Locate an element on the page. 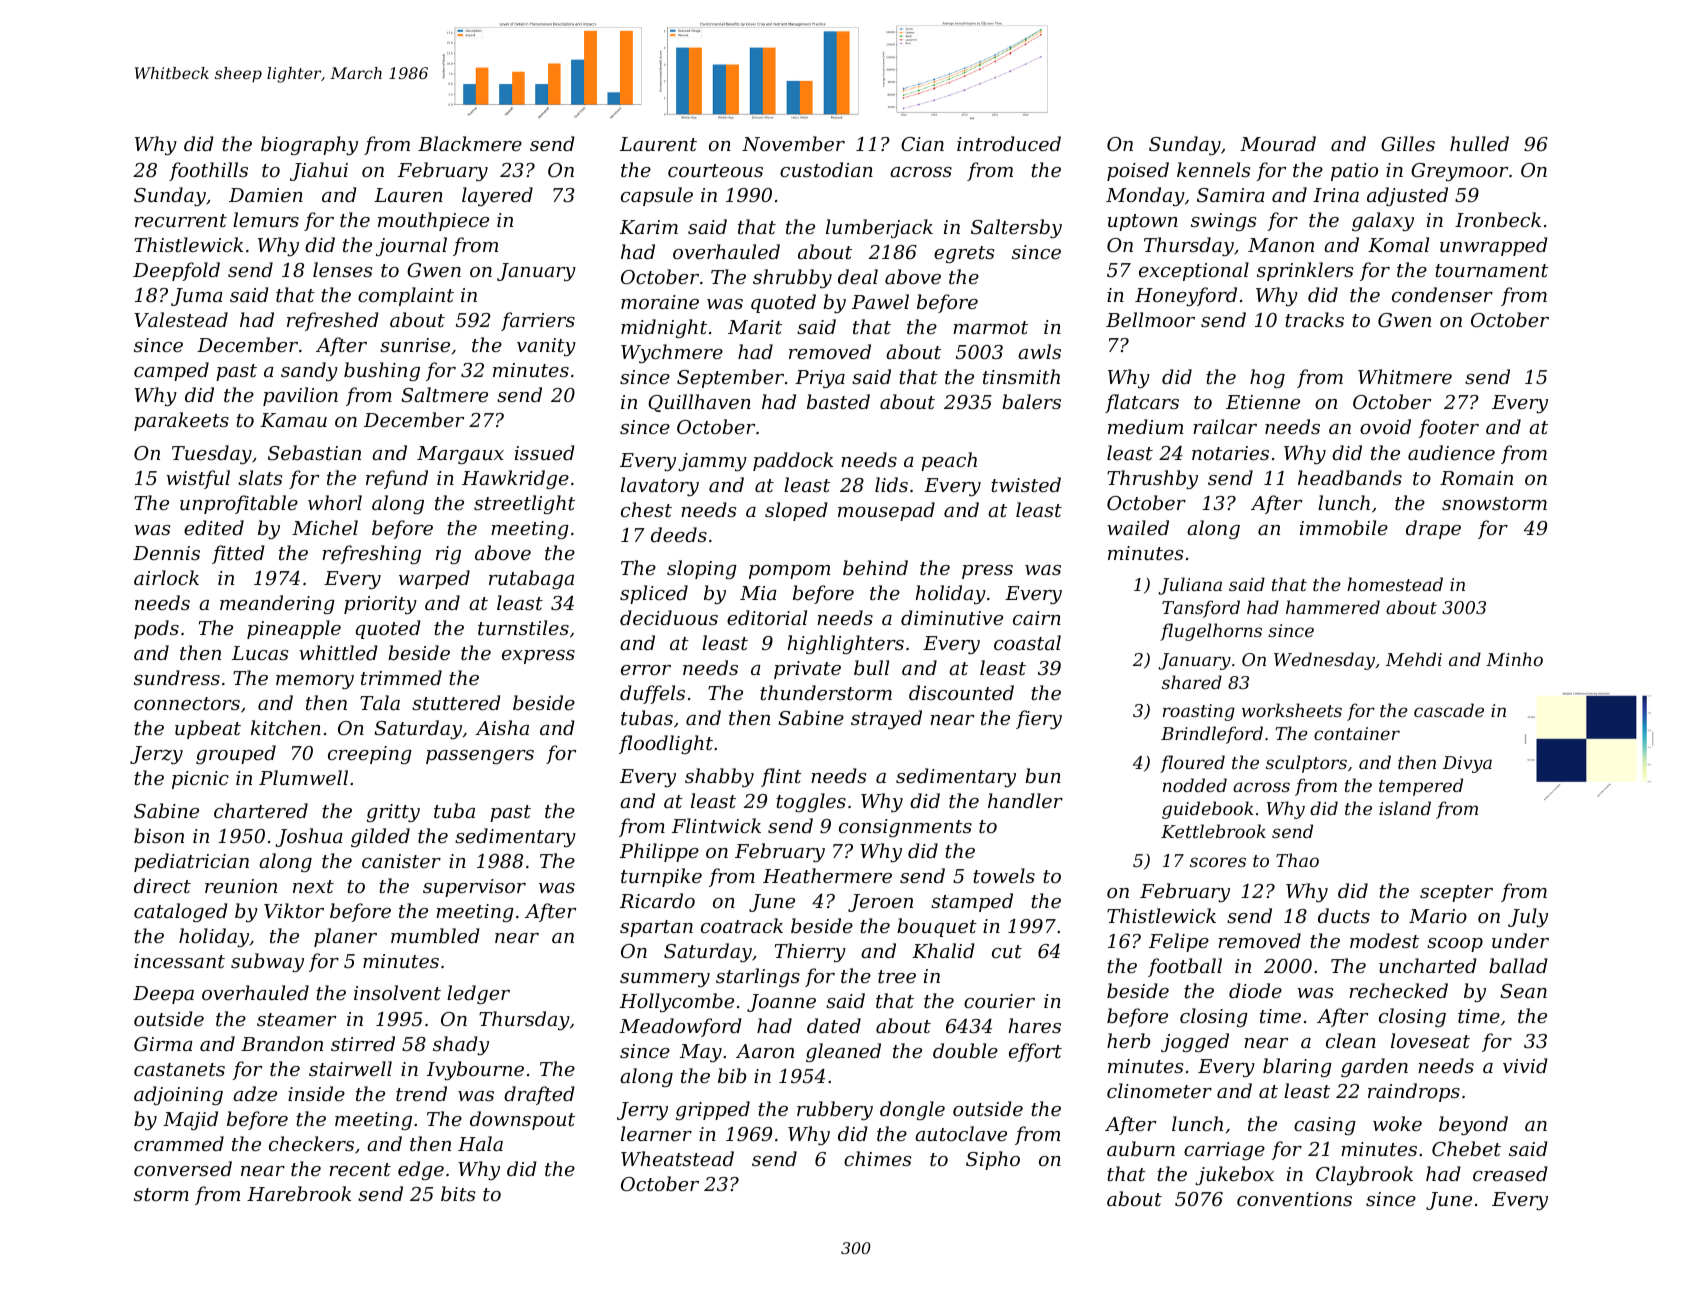  tempered is located at coordinates (1421, 787).
